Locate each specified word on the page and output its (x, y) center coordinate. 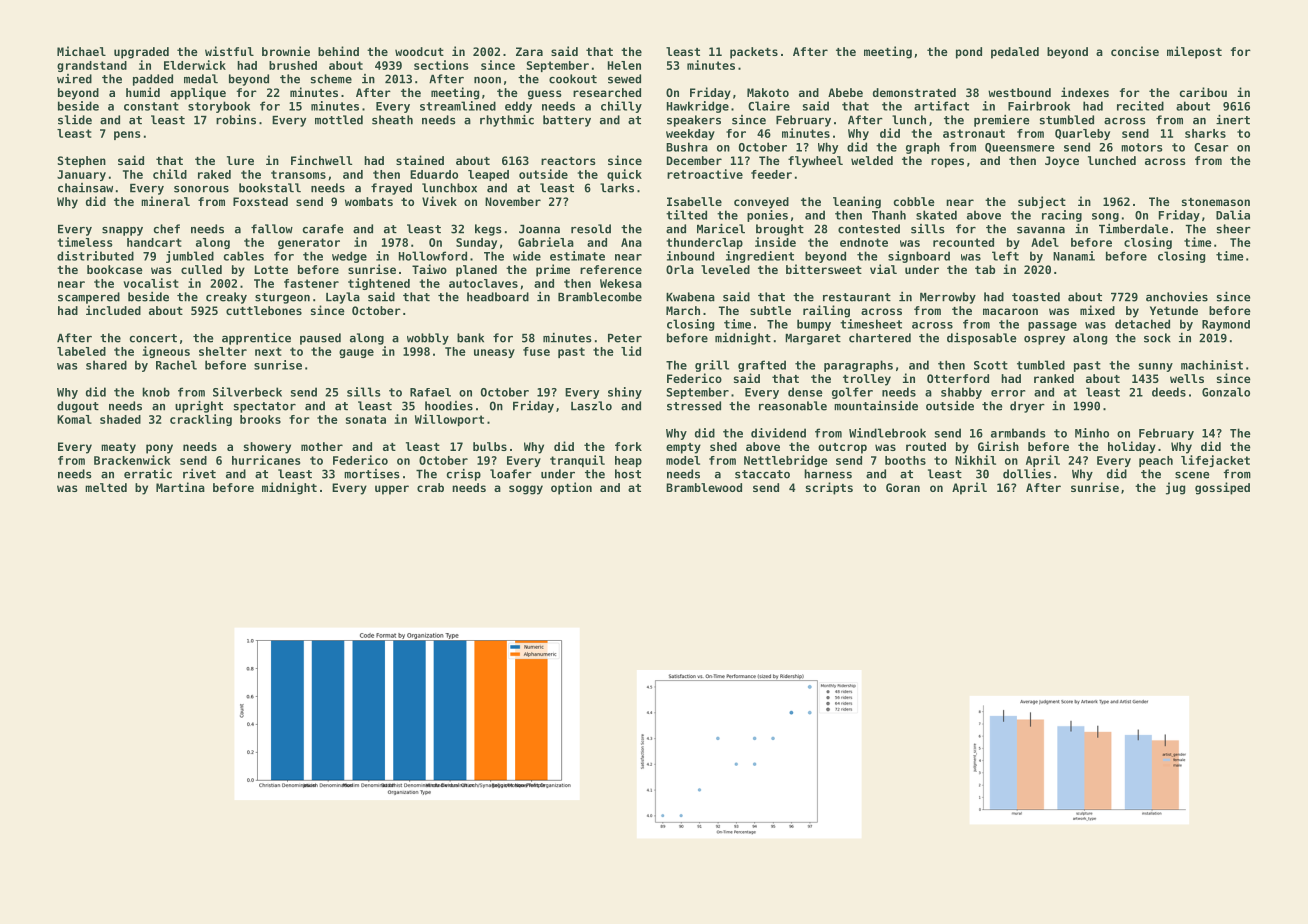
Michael (81, 51)
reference (611, 269)
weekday (690, 134)
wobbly (428, 339)
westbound (1019, 92)
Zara (529, 51)
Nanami (1074, 256)
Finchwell (321, 160)
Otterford (958, 378)
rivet (199, 474)
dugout (78, 407)
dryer (1027, 407)
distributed (95, 256)
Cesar (1211, 147)
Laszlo (591, 406)
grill (712, 366)
